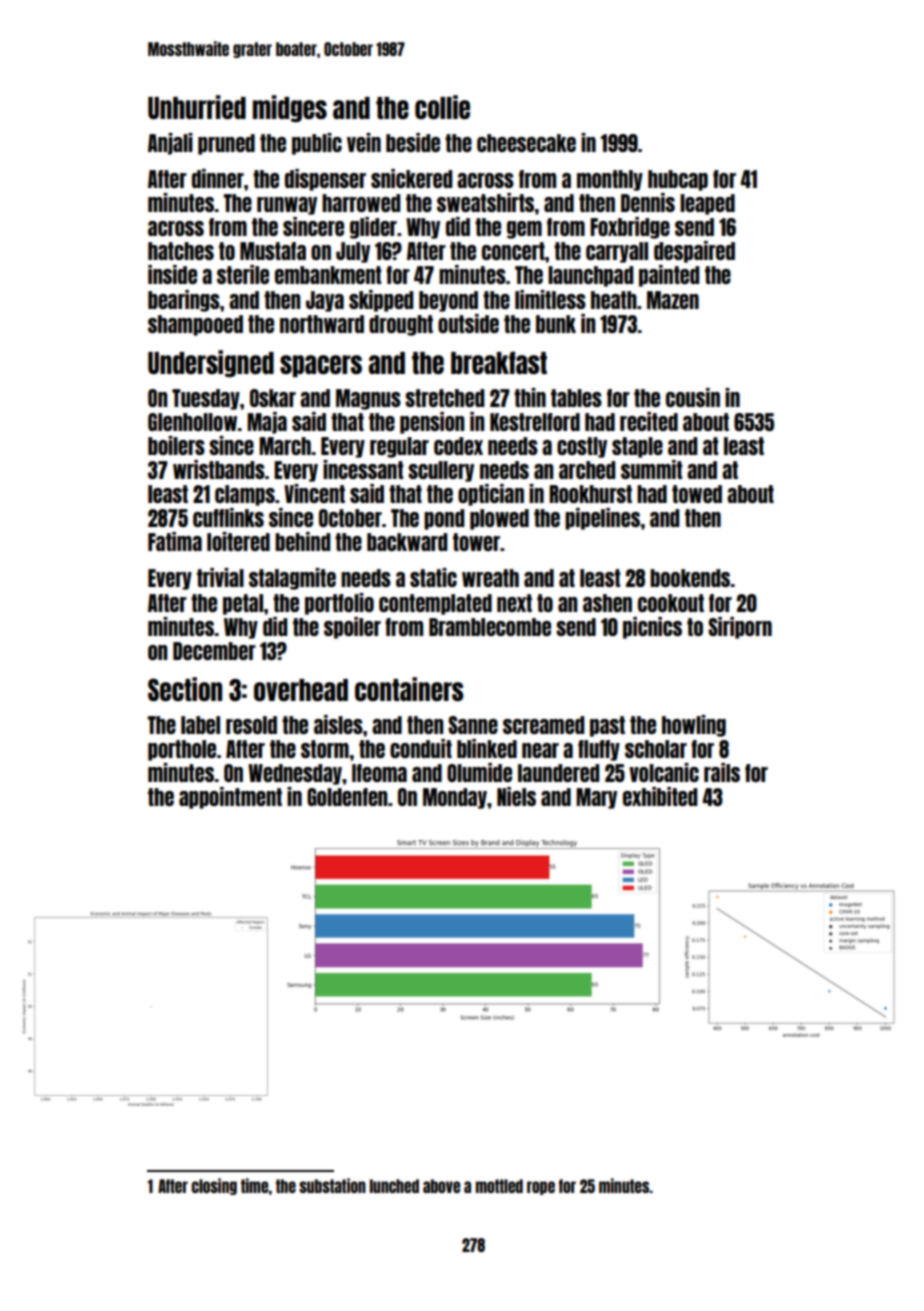 Image resolution: width=924 pixels, height=1311 pixels. What do you see at coordinates (290, 108) in the screenshot?
I see `midges` at bounding box center [290, 108].
